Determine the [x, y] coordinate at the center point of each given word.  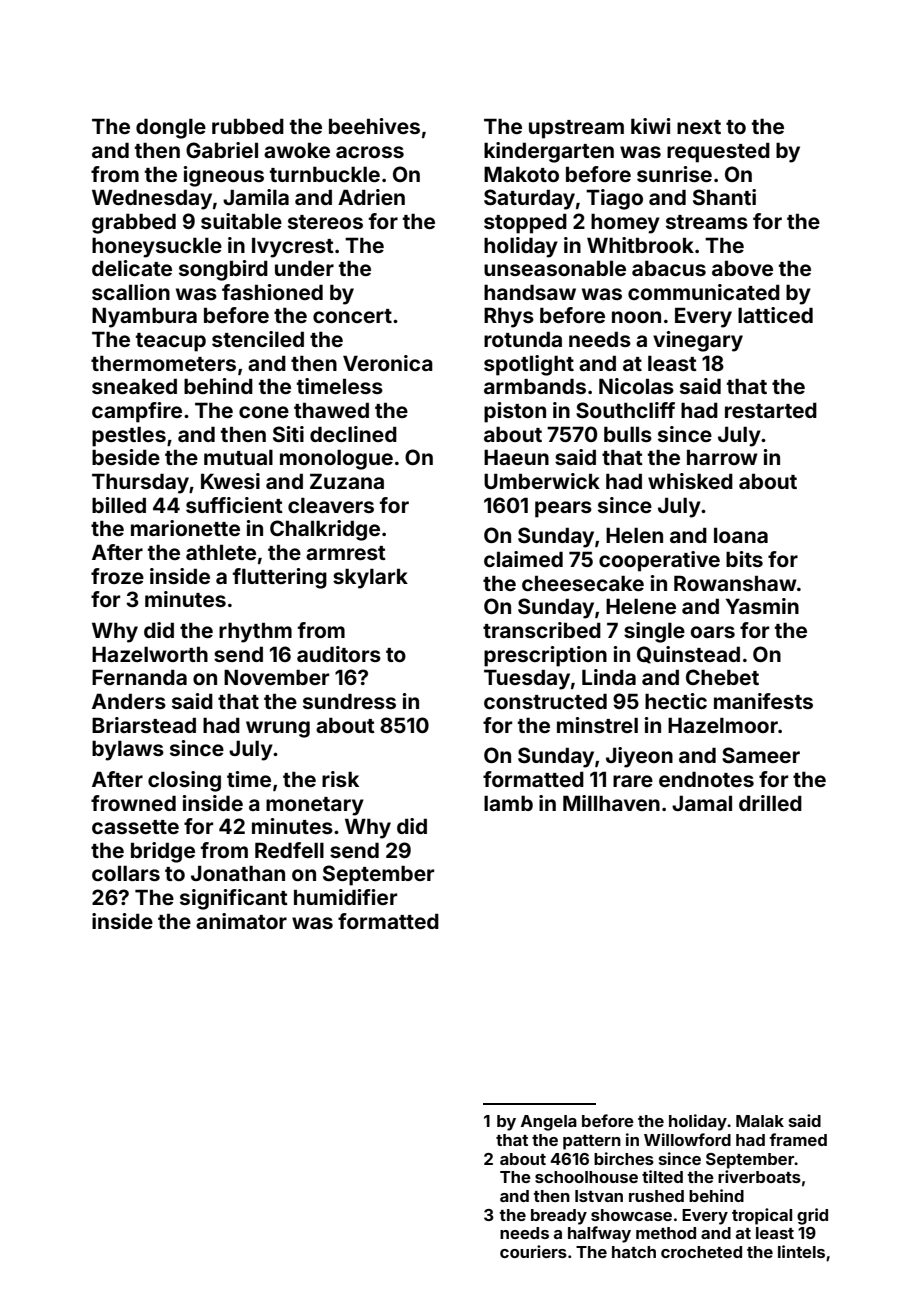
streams [707, 222]
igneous [224, 176]
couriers [533, 1251]
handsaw [530, 292]
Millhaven [611, 803]
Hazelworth [150, 654]
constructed [545, 701]
